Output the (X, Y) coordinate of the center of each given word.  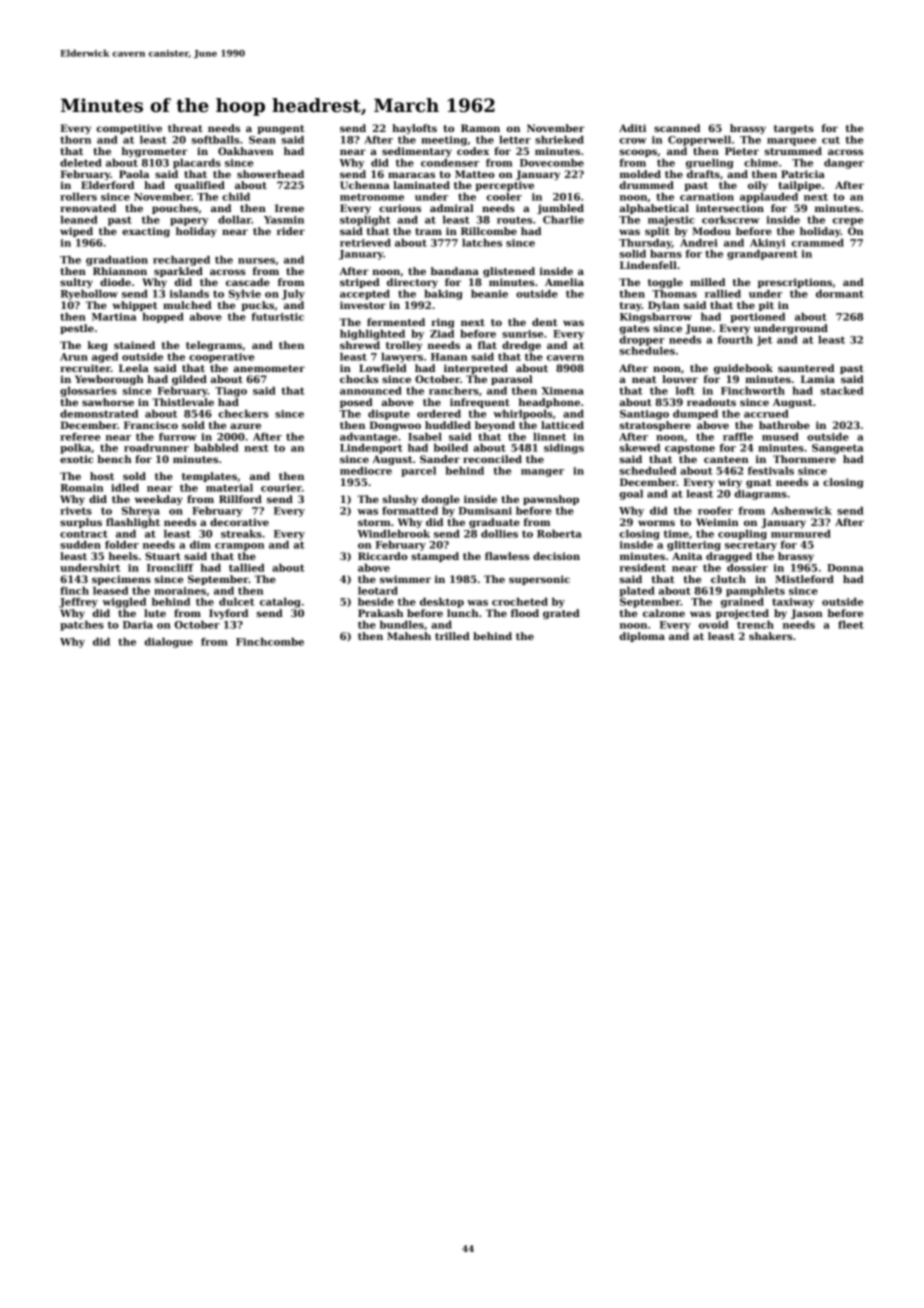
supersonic (539, 580)
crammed (818, 242)
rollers (78, 196)
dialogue (169, 642)
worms (656, 523)
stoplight (365, 220)
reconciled (492, 459)
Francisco (151, 425)
